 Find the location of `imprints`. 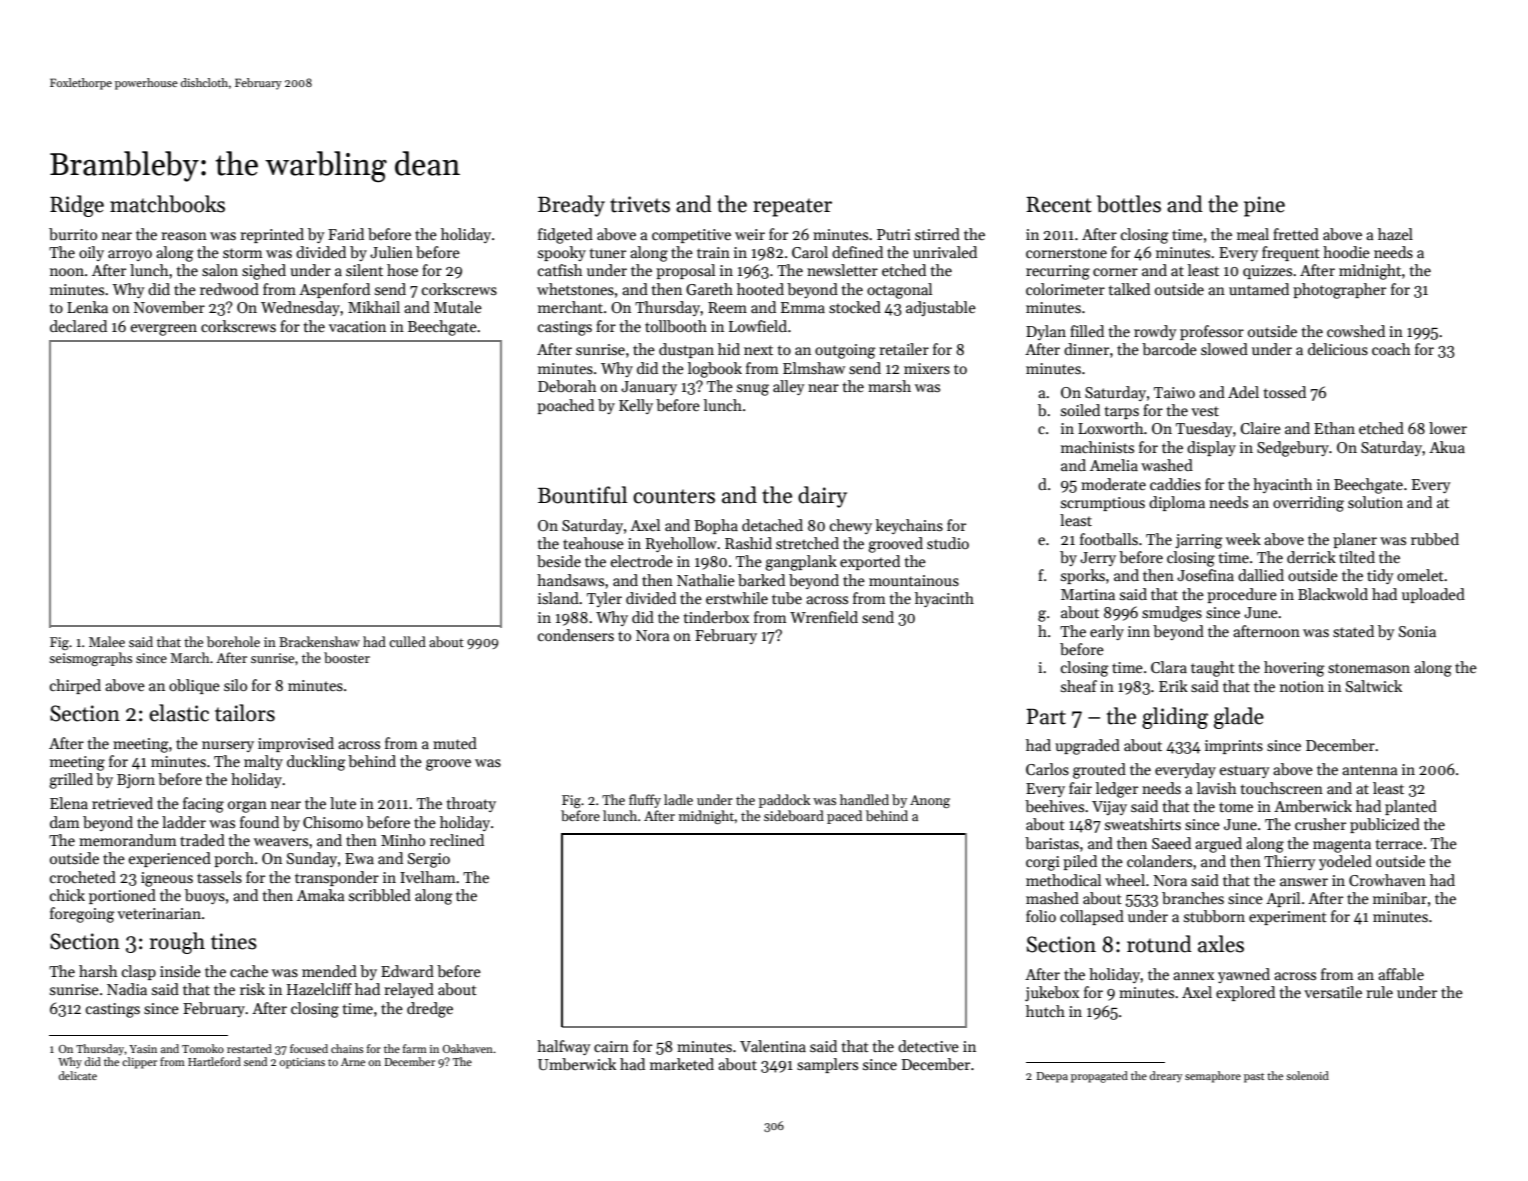

imprints is located at coordinates (1234, 747).
